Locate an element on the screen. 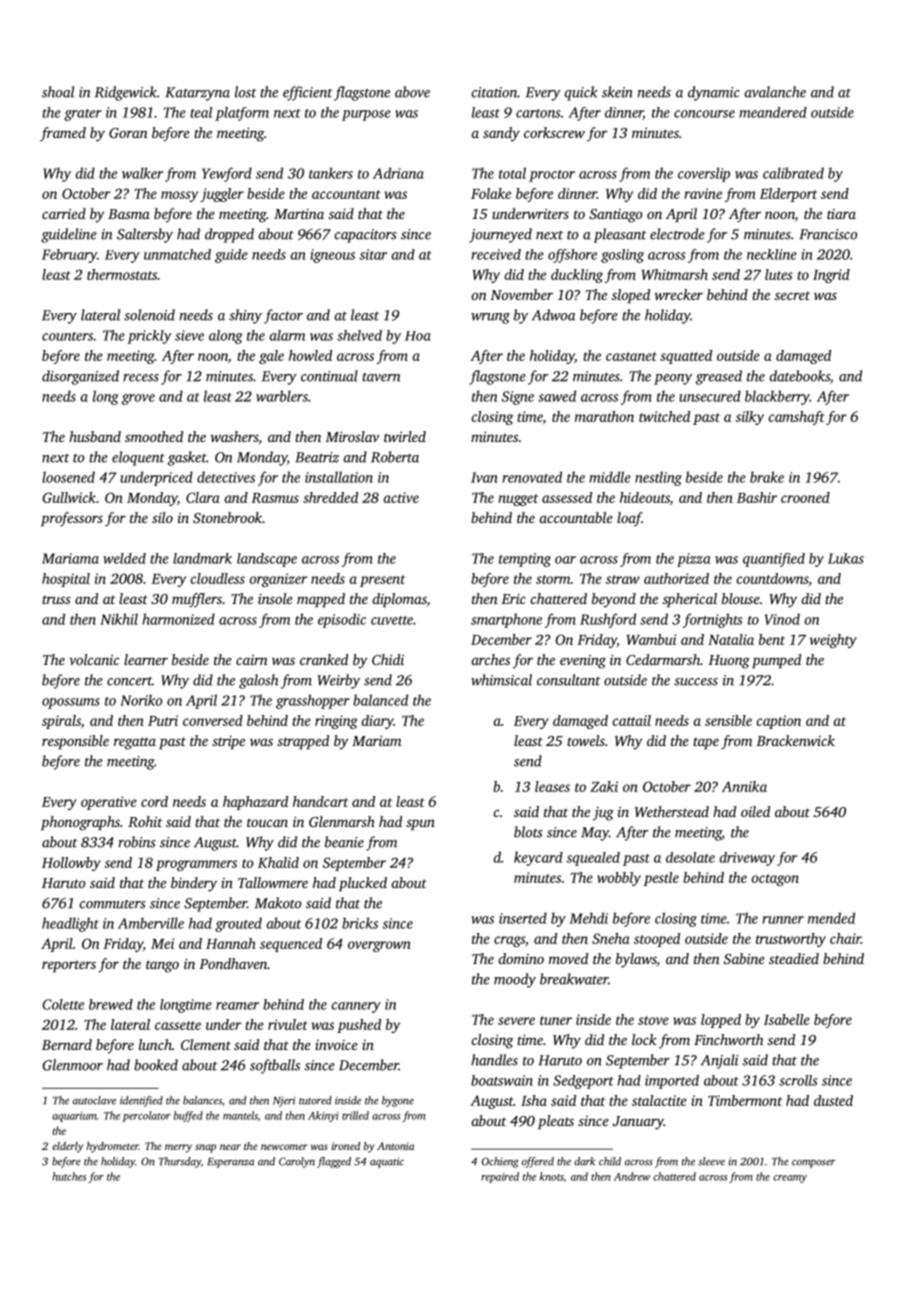 This screenshot has width=908, height=1316. shoal is located at coordinates (58, 92).
